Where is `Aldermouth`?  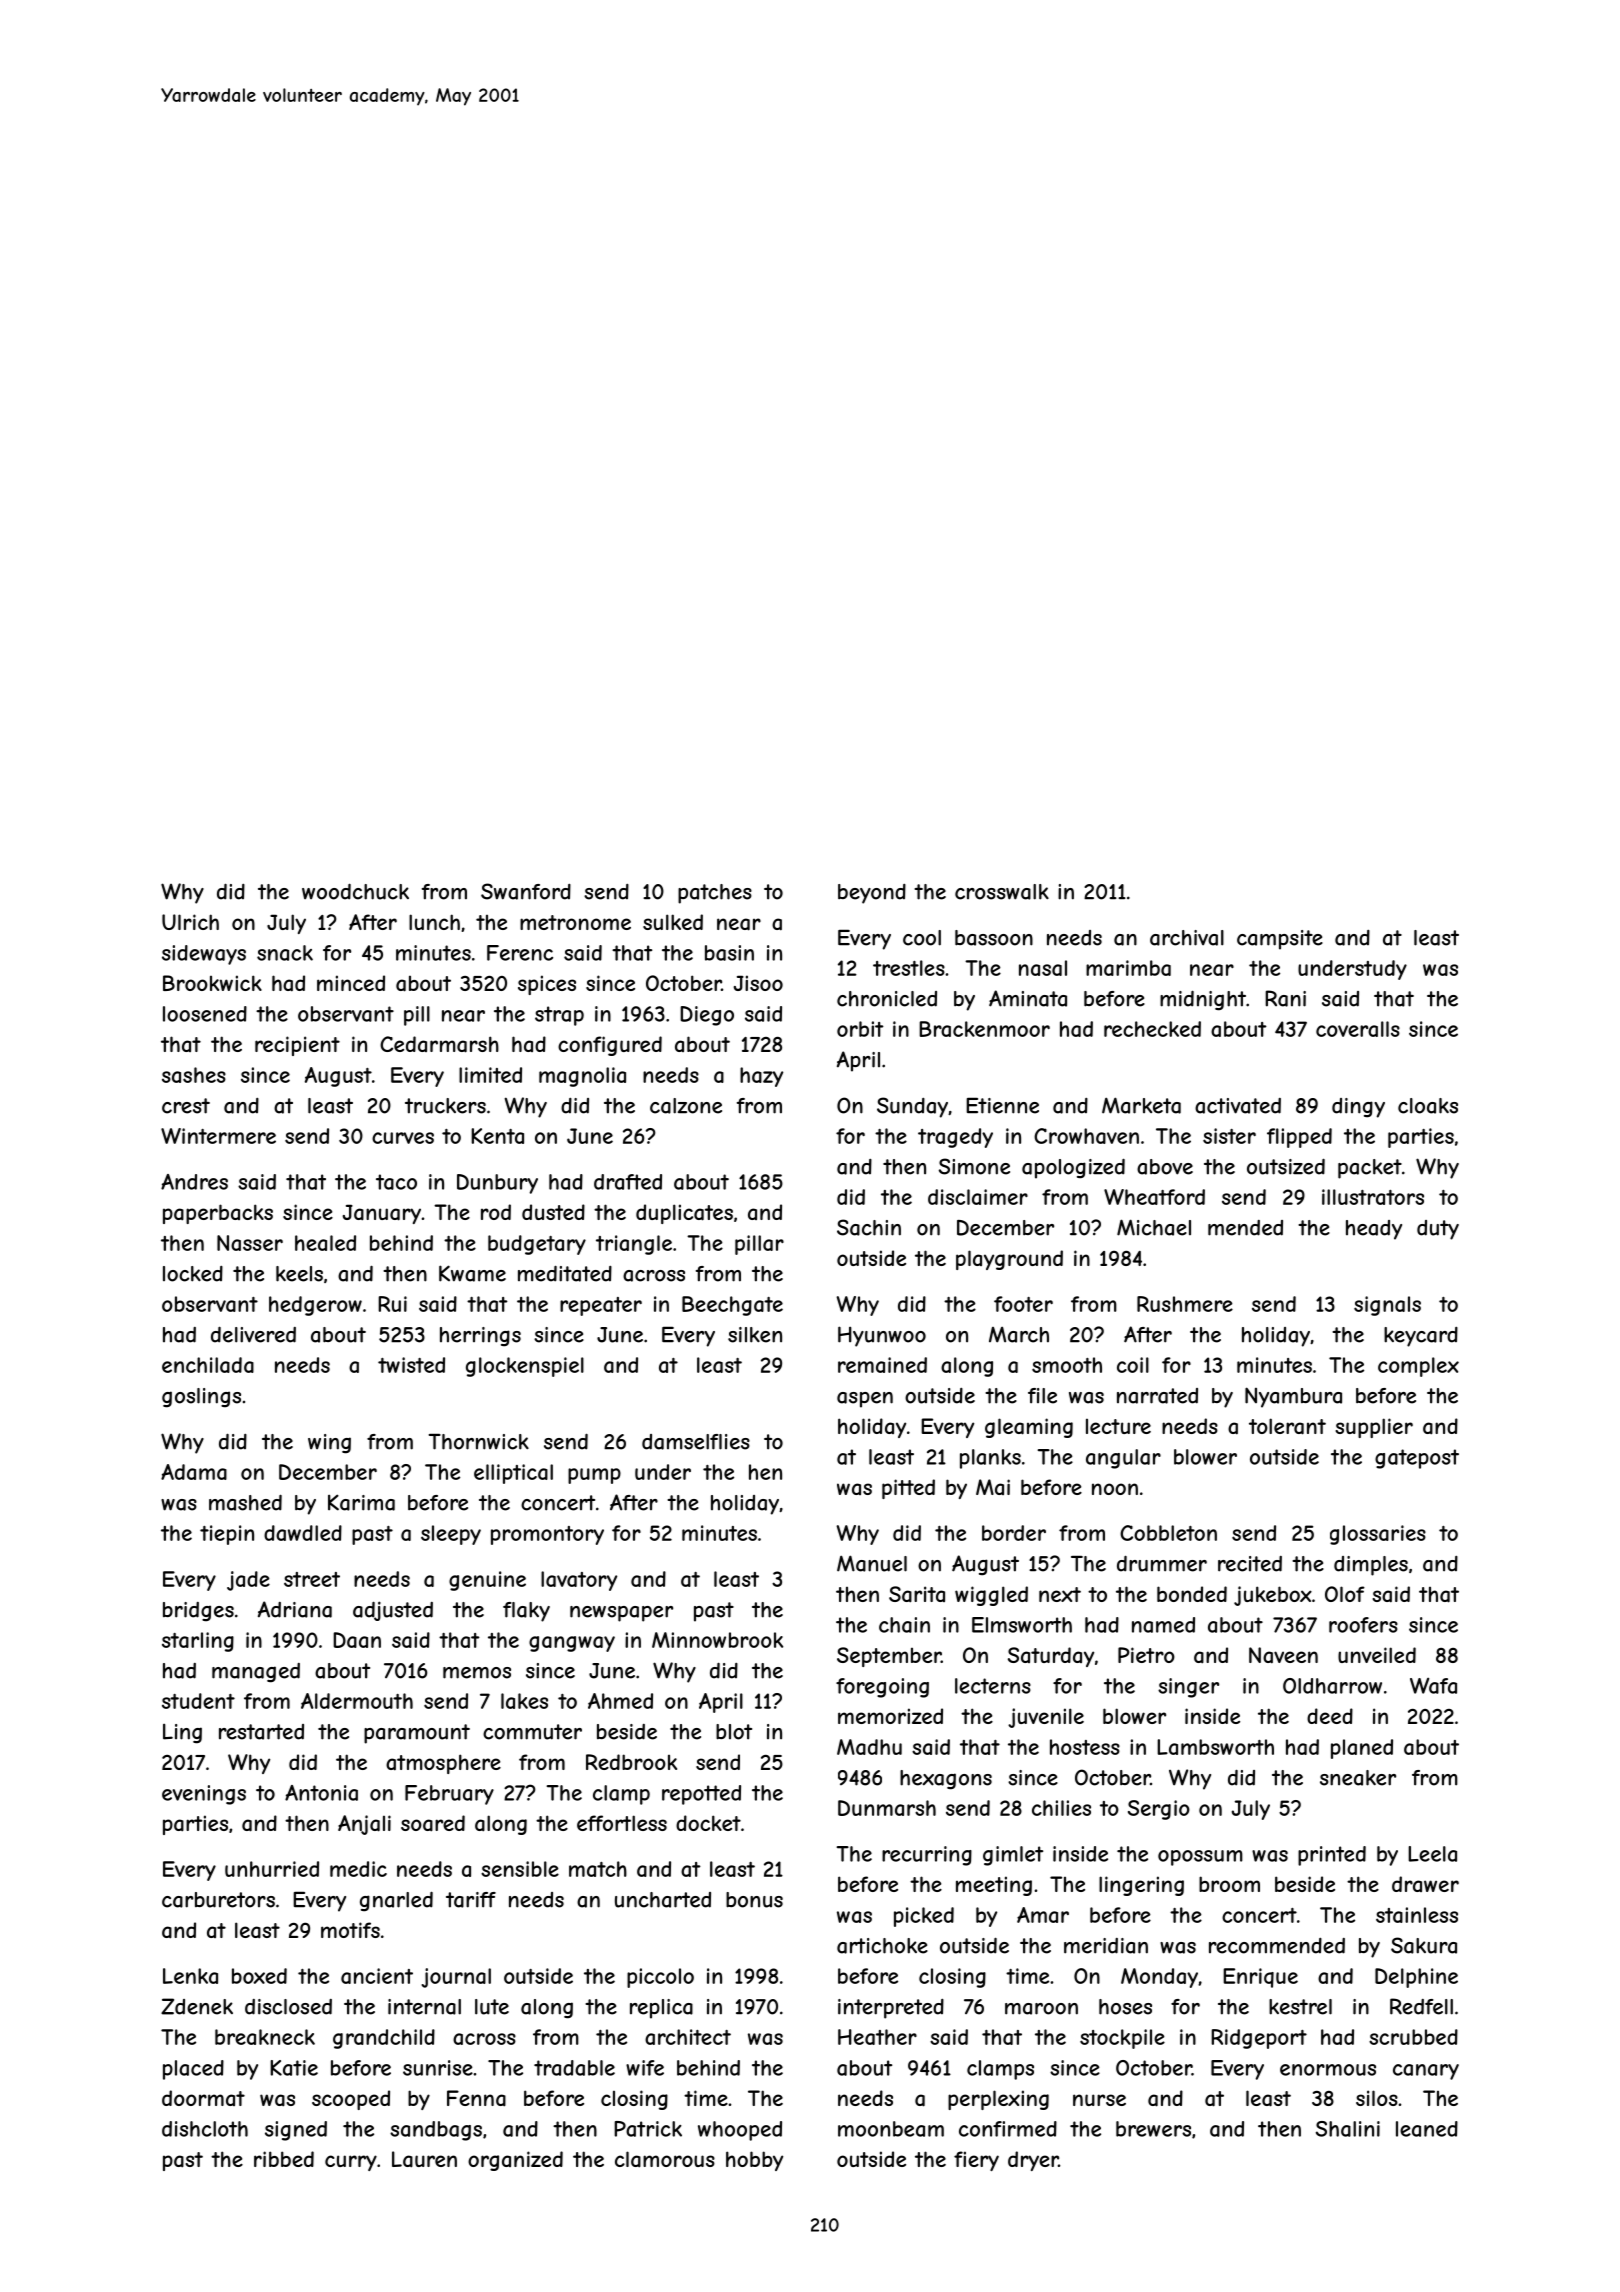 Aldermouth is located at coordinates (357, 1701).
